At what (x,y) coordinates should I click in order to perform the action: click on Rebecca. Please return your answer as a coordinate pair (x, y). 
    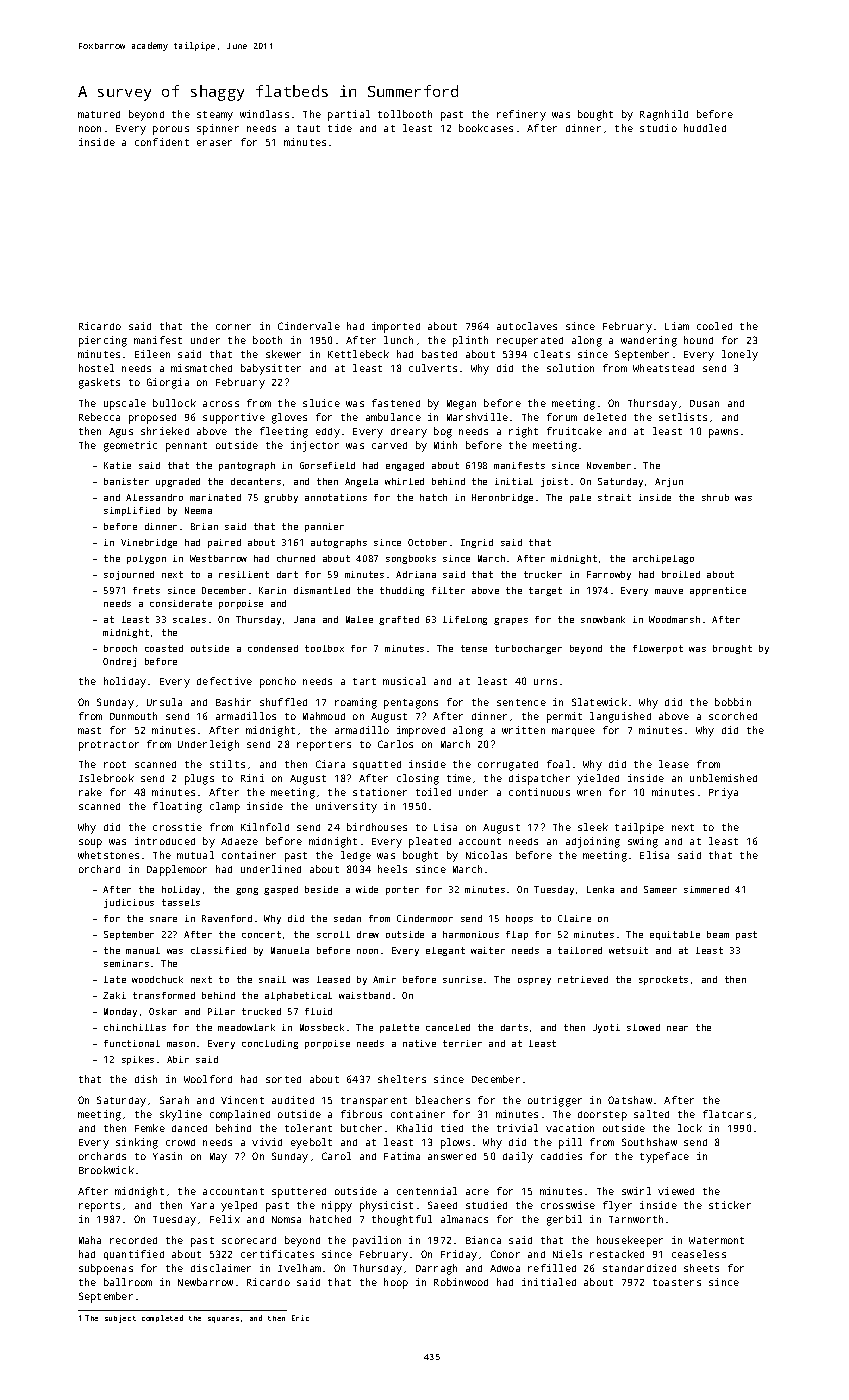
    Looking at the image, I should click on (99, 417).
